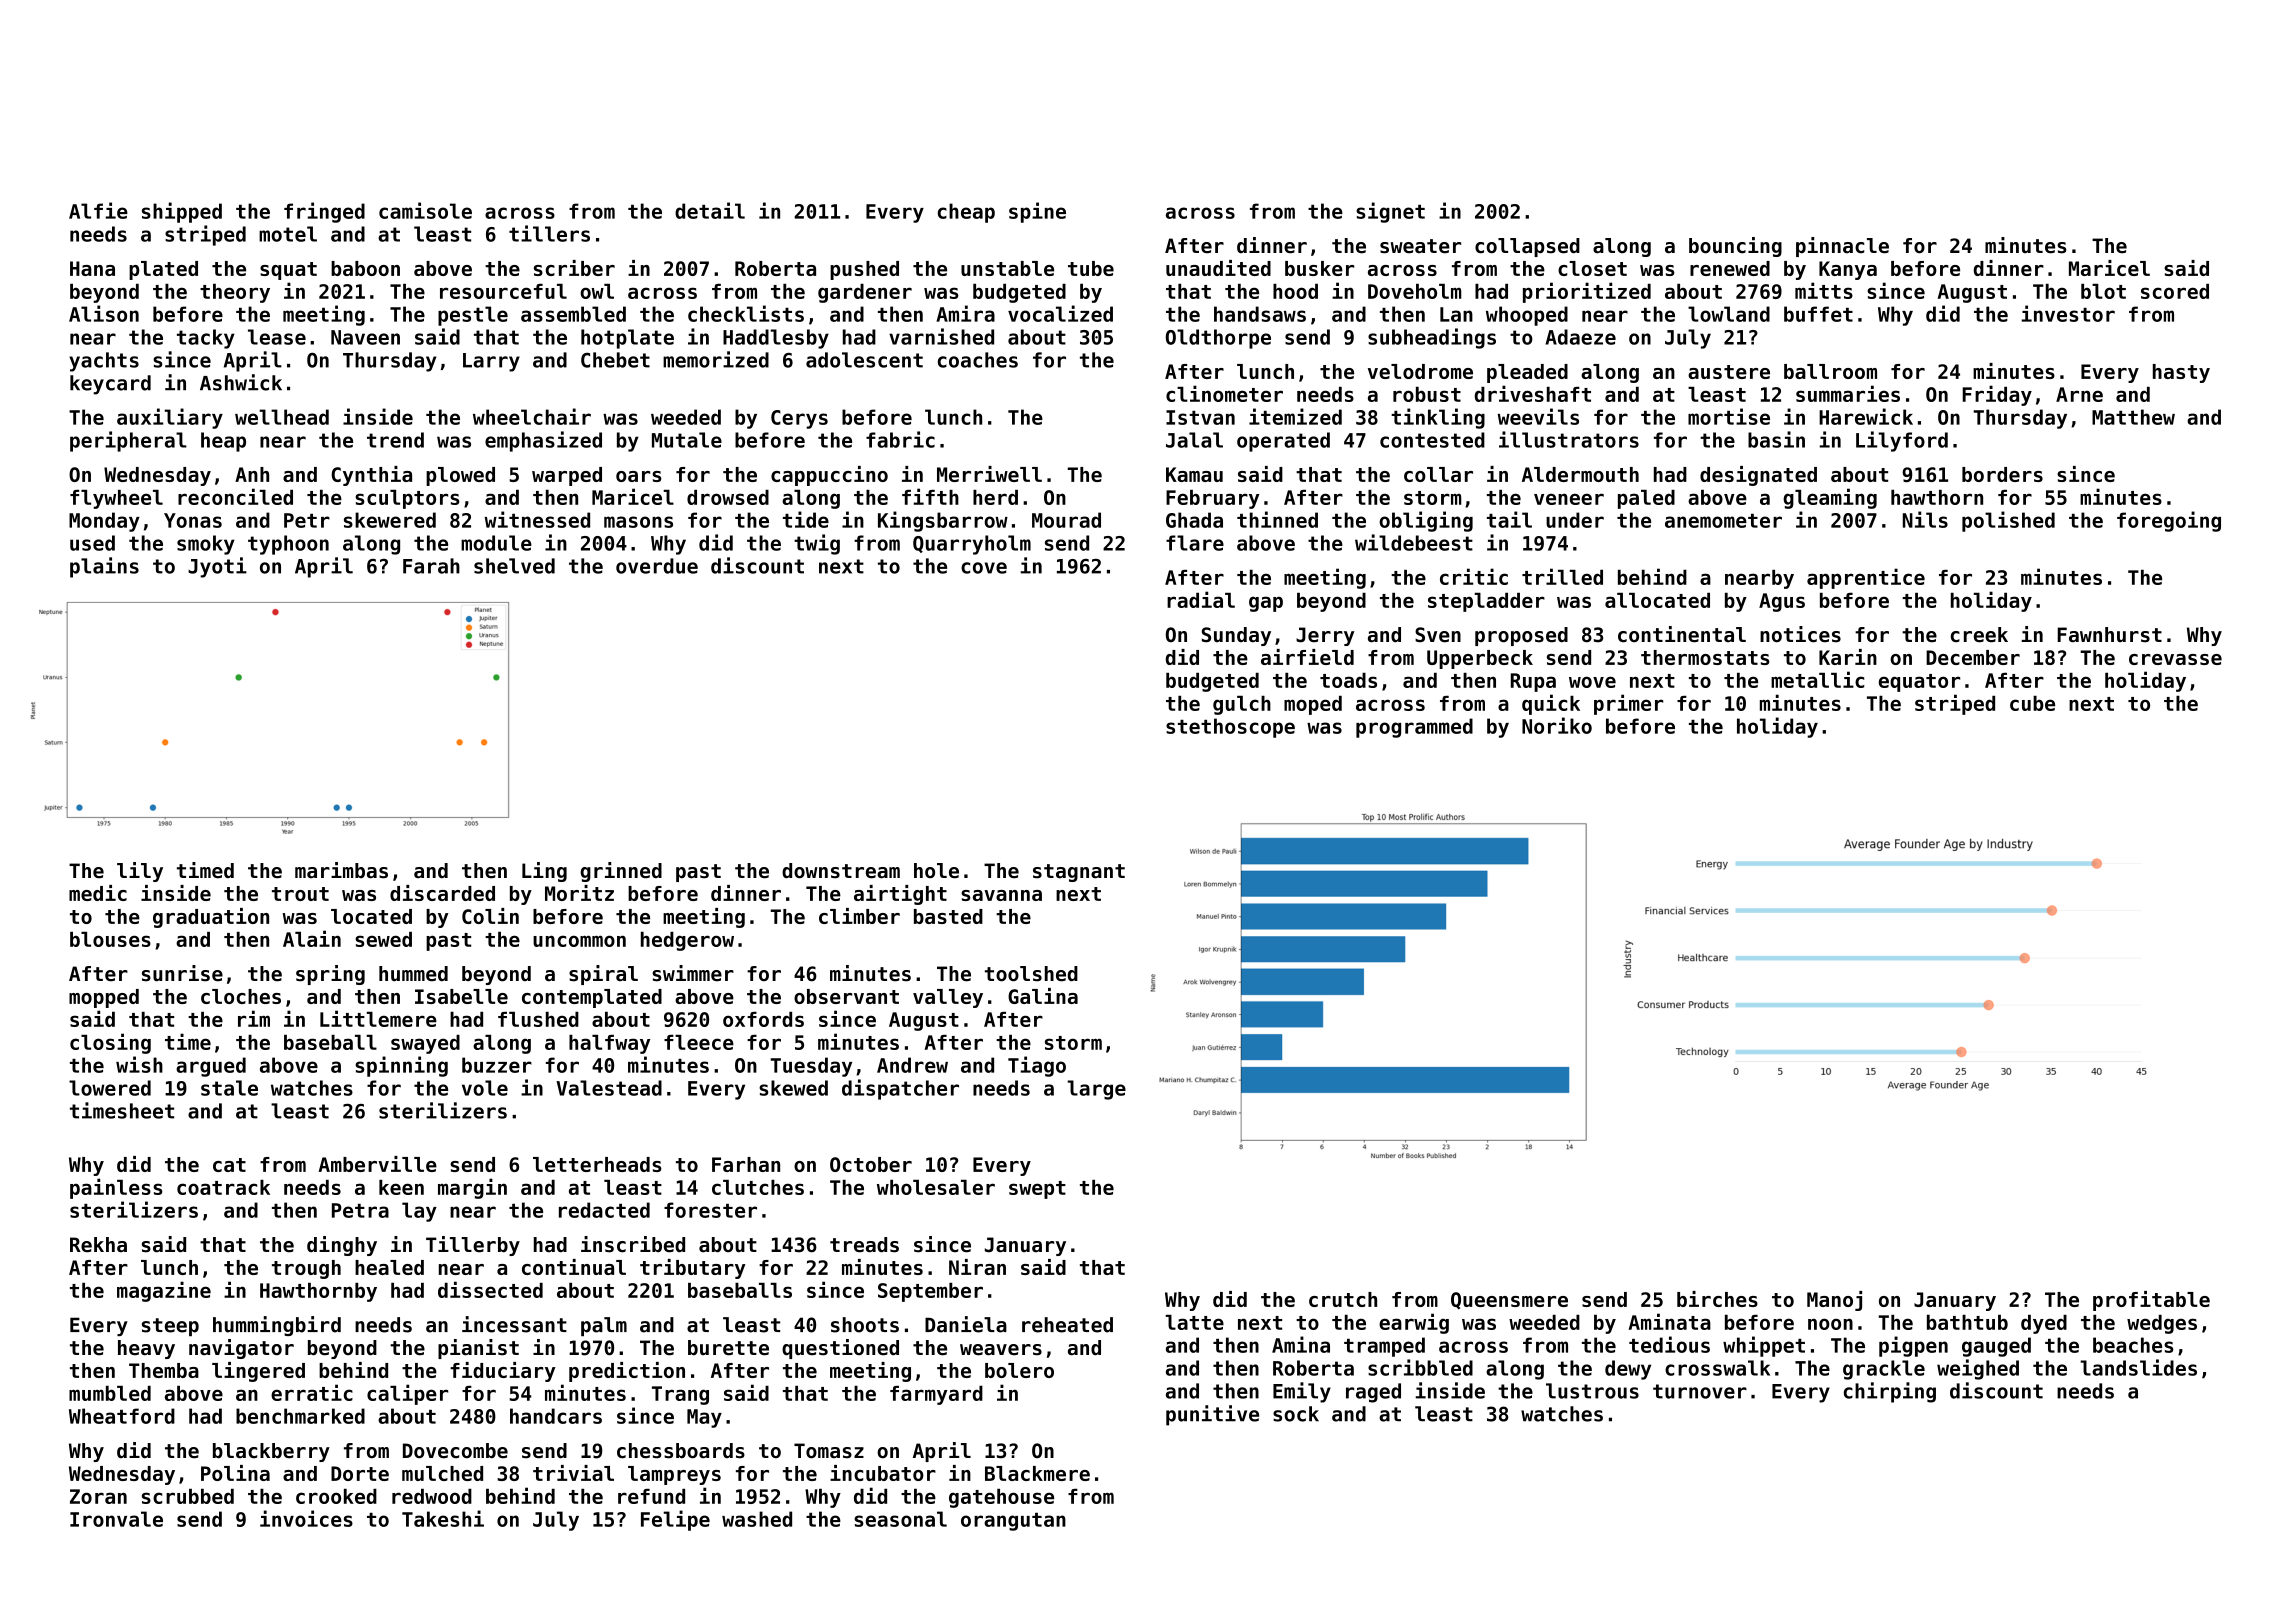 The height and width of the image is (1620, 2292). I want to click on equator, so click(1919, 683).
